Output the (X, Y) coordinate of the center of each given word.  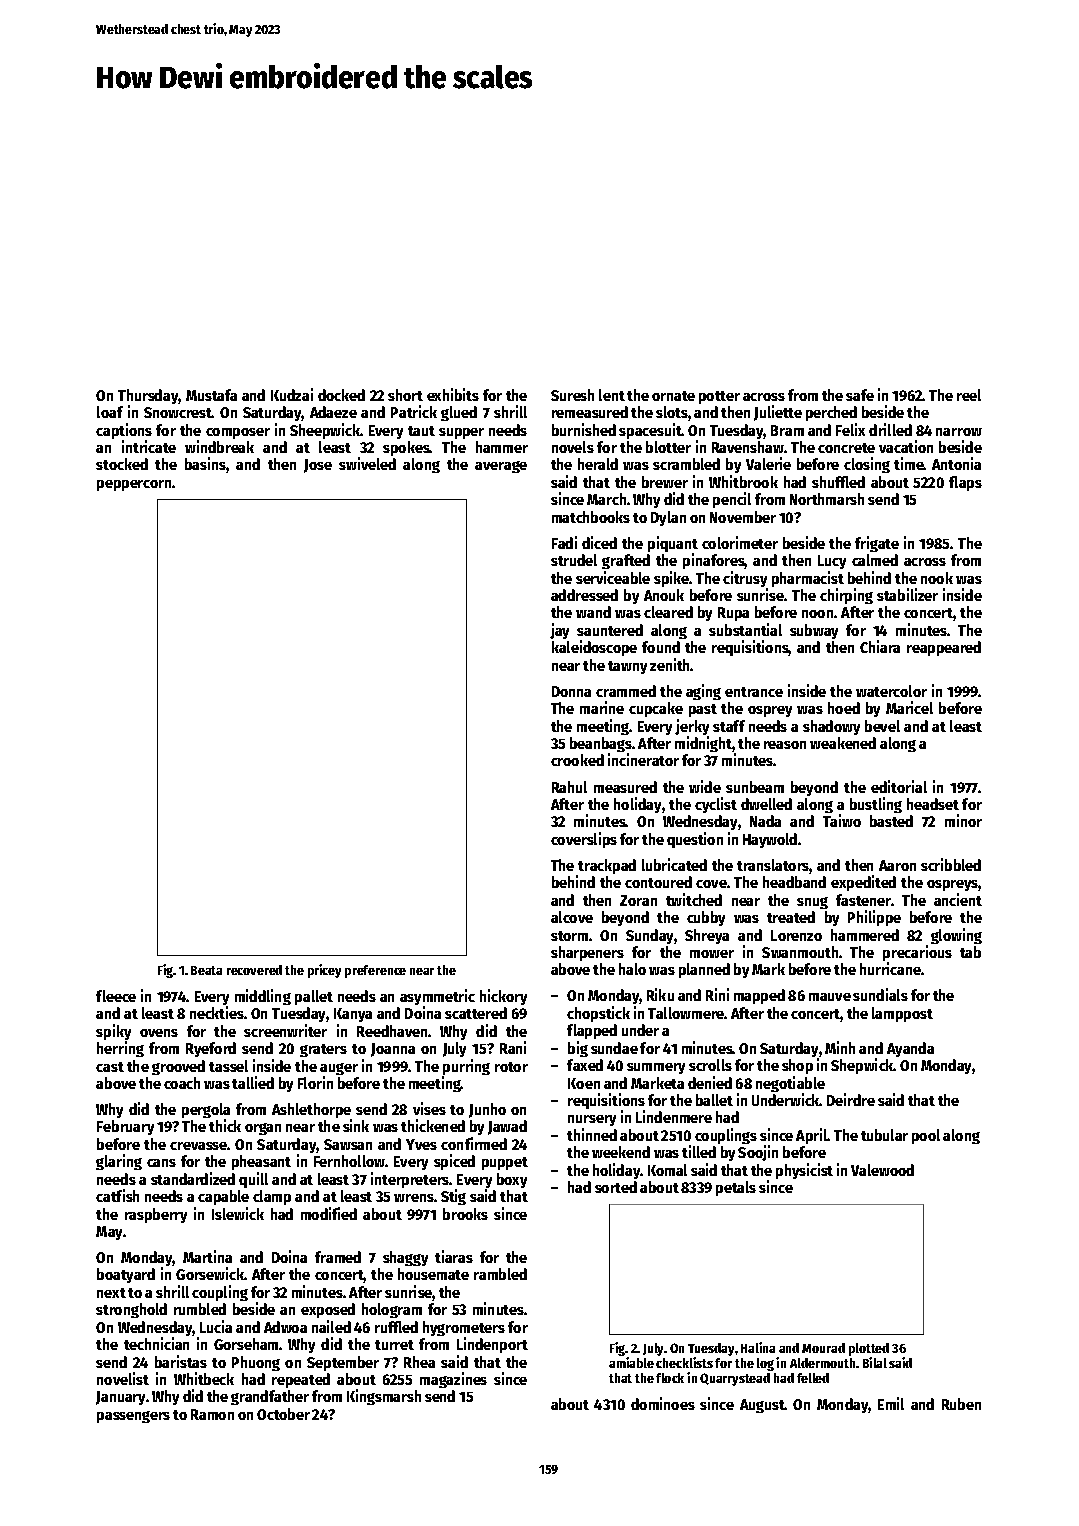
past (703, 710)
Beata (206, 970)
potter (719, 397)
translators (773, 866)
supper (461, 433)
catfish (117, 1195)
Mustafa (211, 395)
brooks (465, 1214)
